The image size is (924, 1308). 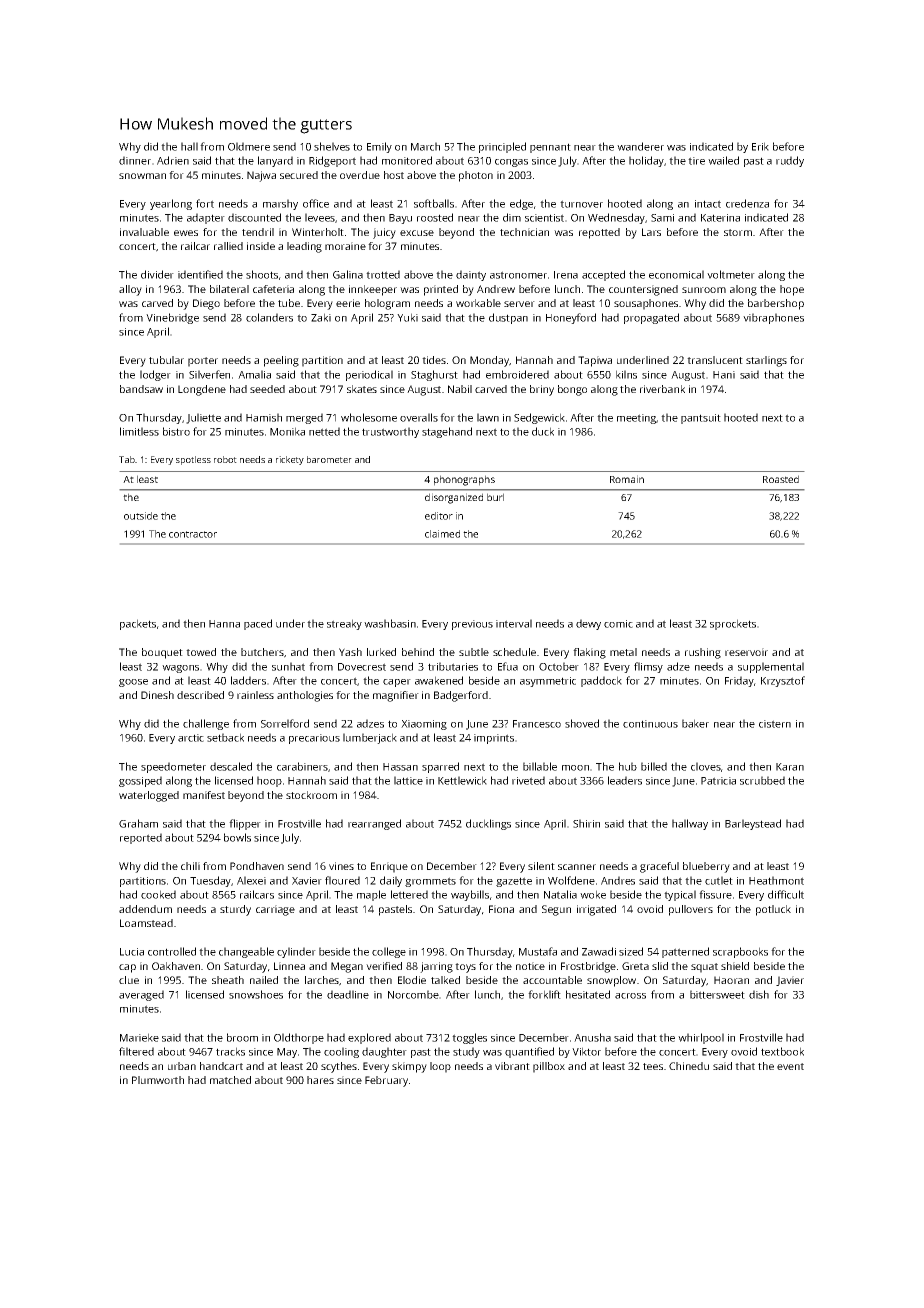 What do you see at coordinates (440, 767) in the screenshot?
I see `sparred` at bounding box center [440, 767].
